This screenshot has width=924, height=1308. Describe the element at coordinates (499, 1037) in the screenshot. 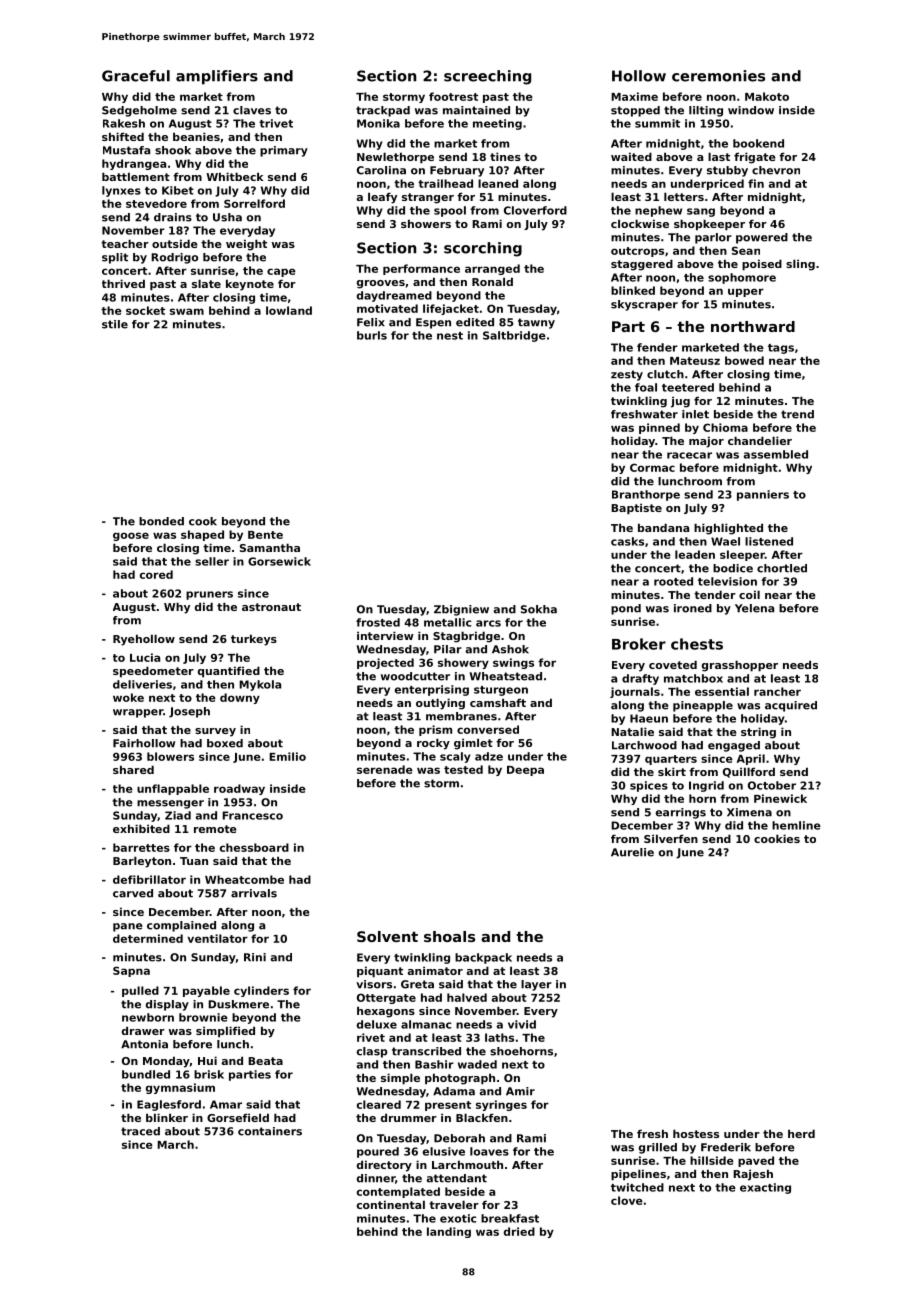

I see `laths` at that location.
